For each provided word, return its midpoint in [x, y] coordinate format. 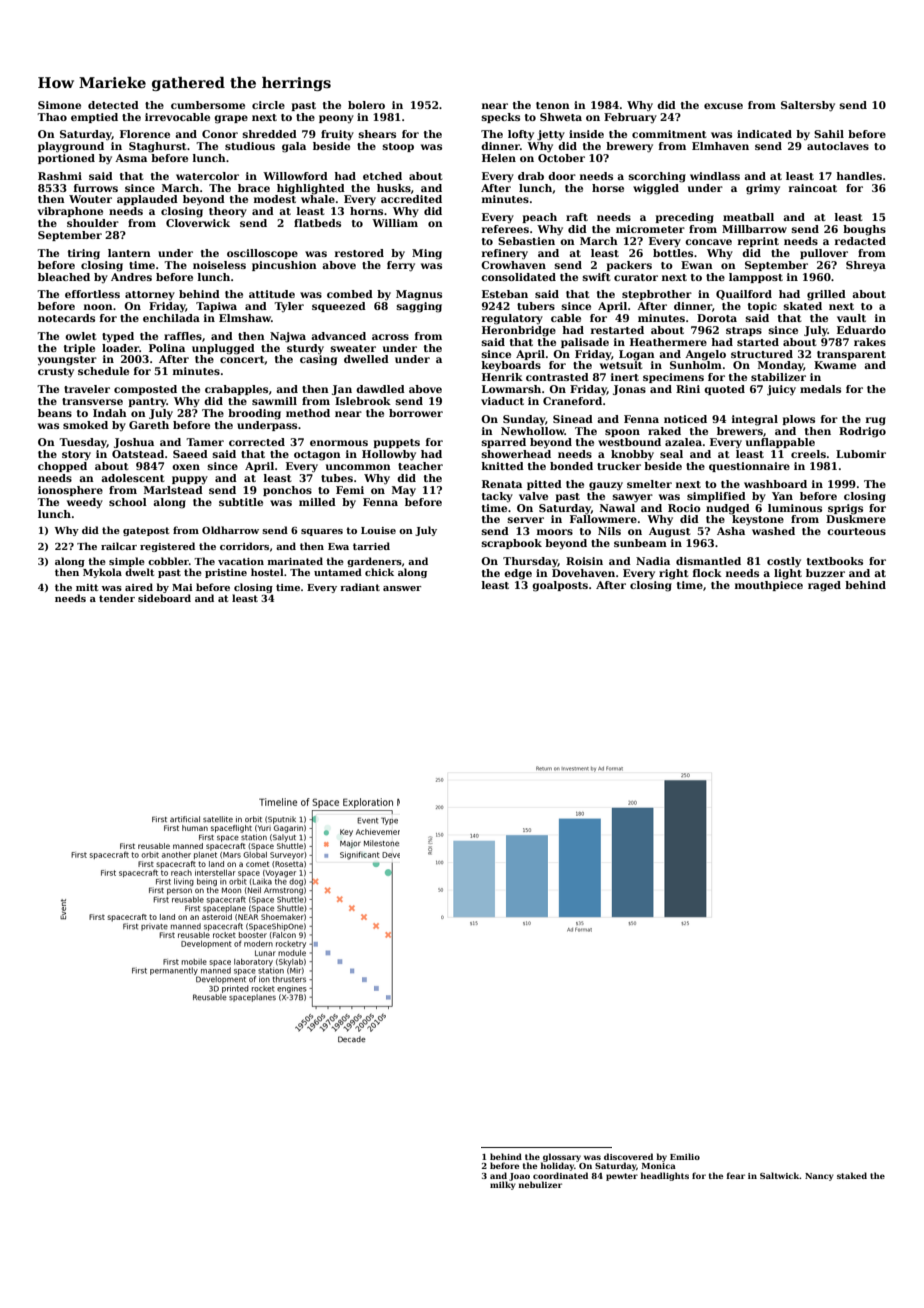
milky [503, 1185]
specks [501, 118]
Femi [350, 490]
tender [117, 598]
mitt [87, 587]
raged [824, 586]
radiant [360, 587]
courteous [856, 531]
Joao [519, 1177]
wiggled [656, 189]
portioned [66, 159]
